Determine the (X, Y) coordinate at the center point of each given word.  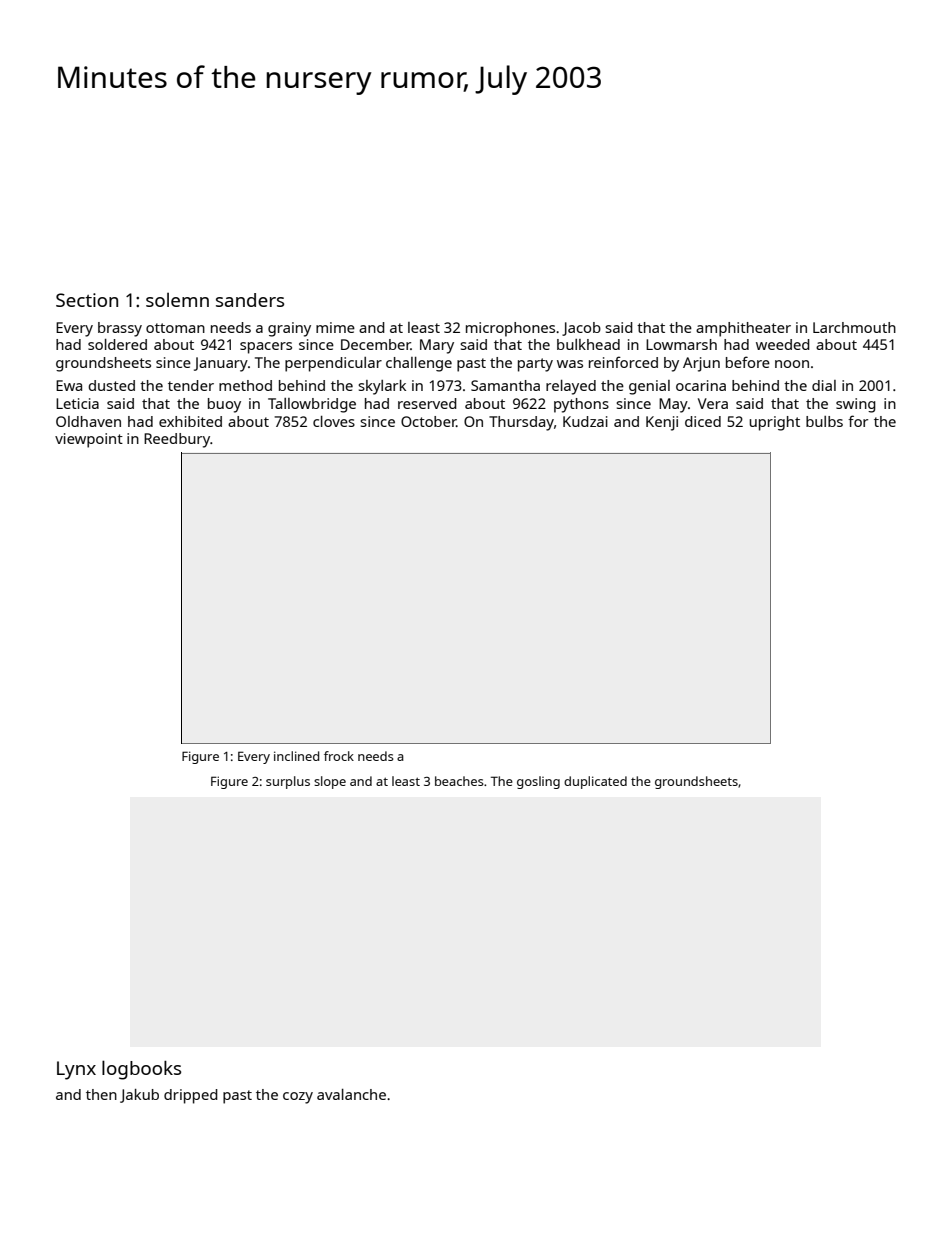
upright (774, 423)
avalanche (351, 1094)
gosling (538, 782)
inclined (296, 756)
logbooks (141, 1070)
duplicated (595, 782)
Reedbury (177, 440)
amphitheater (743, 329)
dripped (191, 1096)
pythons (581, 405)
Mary (437, 346)
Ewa (69, 385)
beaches (459, 781)
